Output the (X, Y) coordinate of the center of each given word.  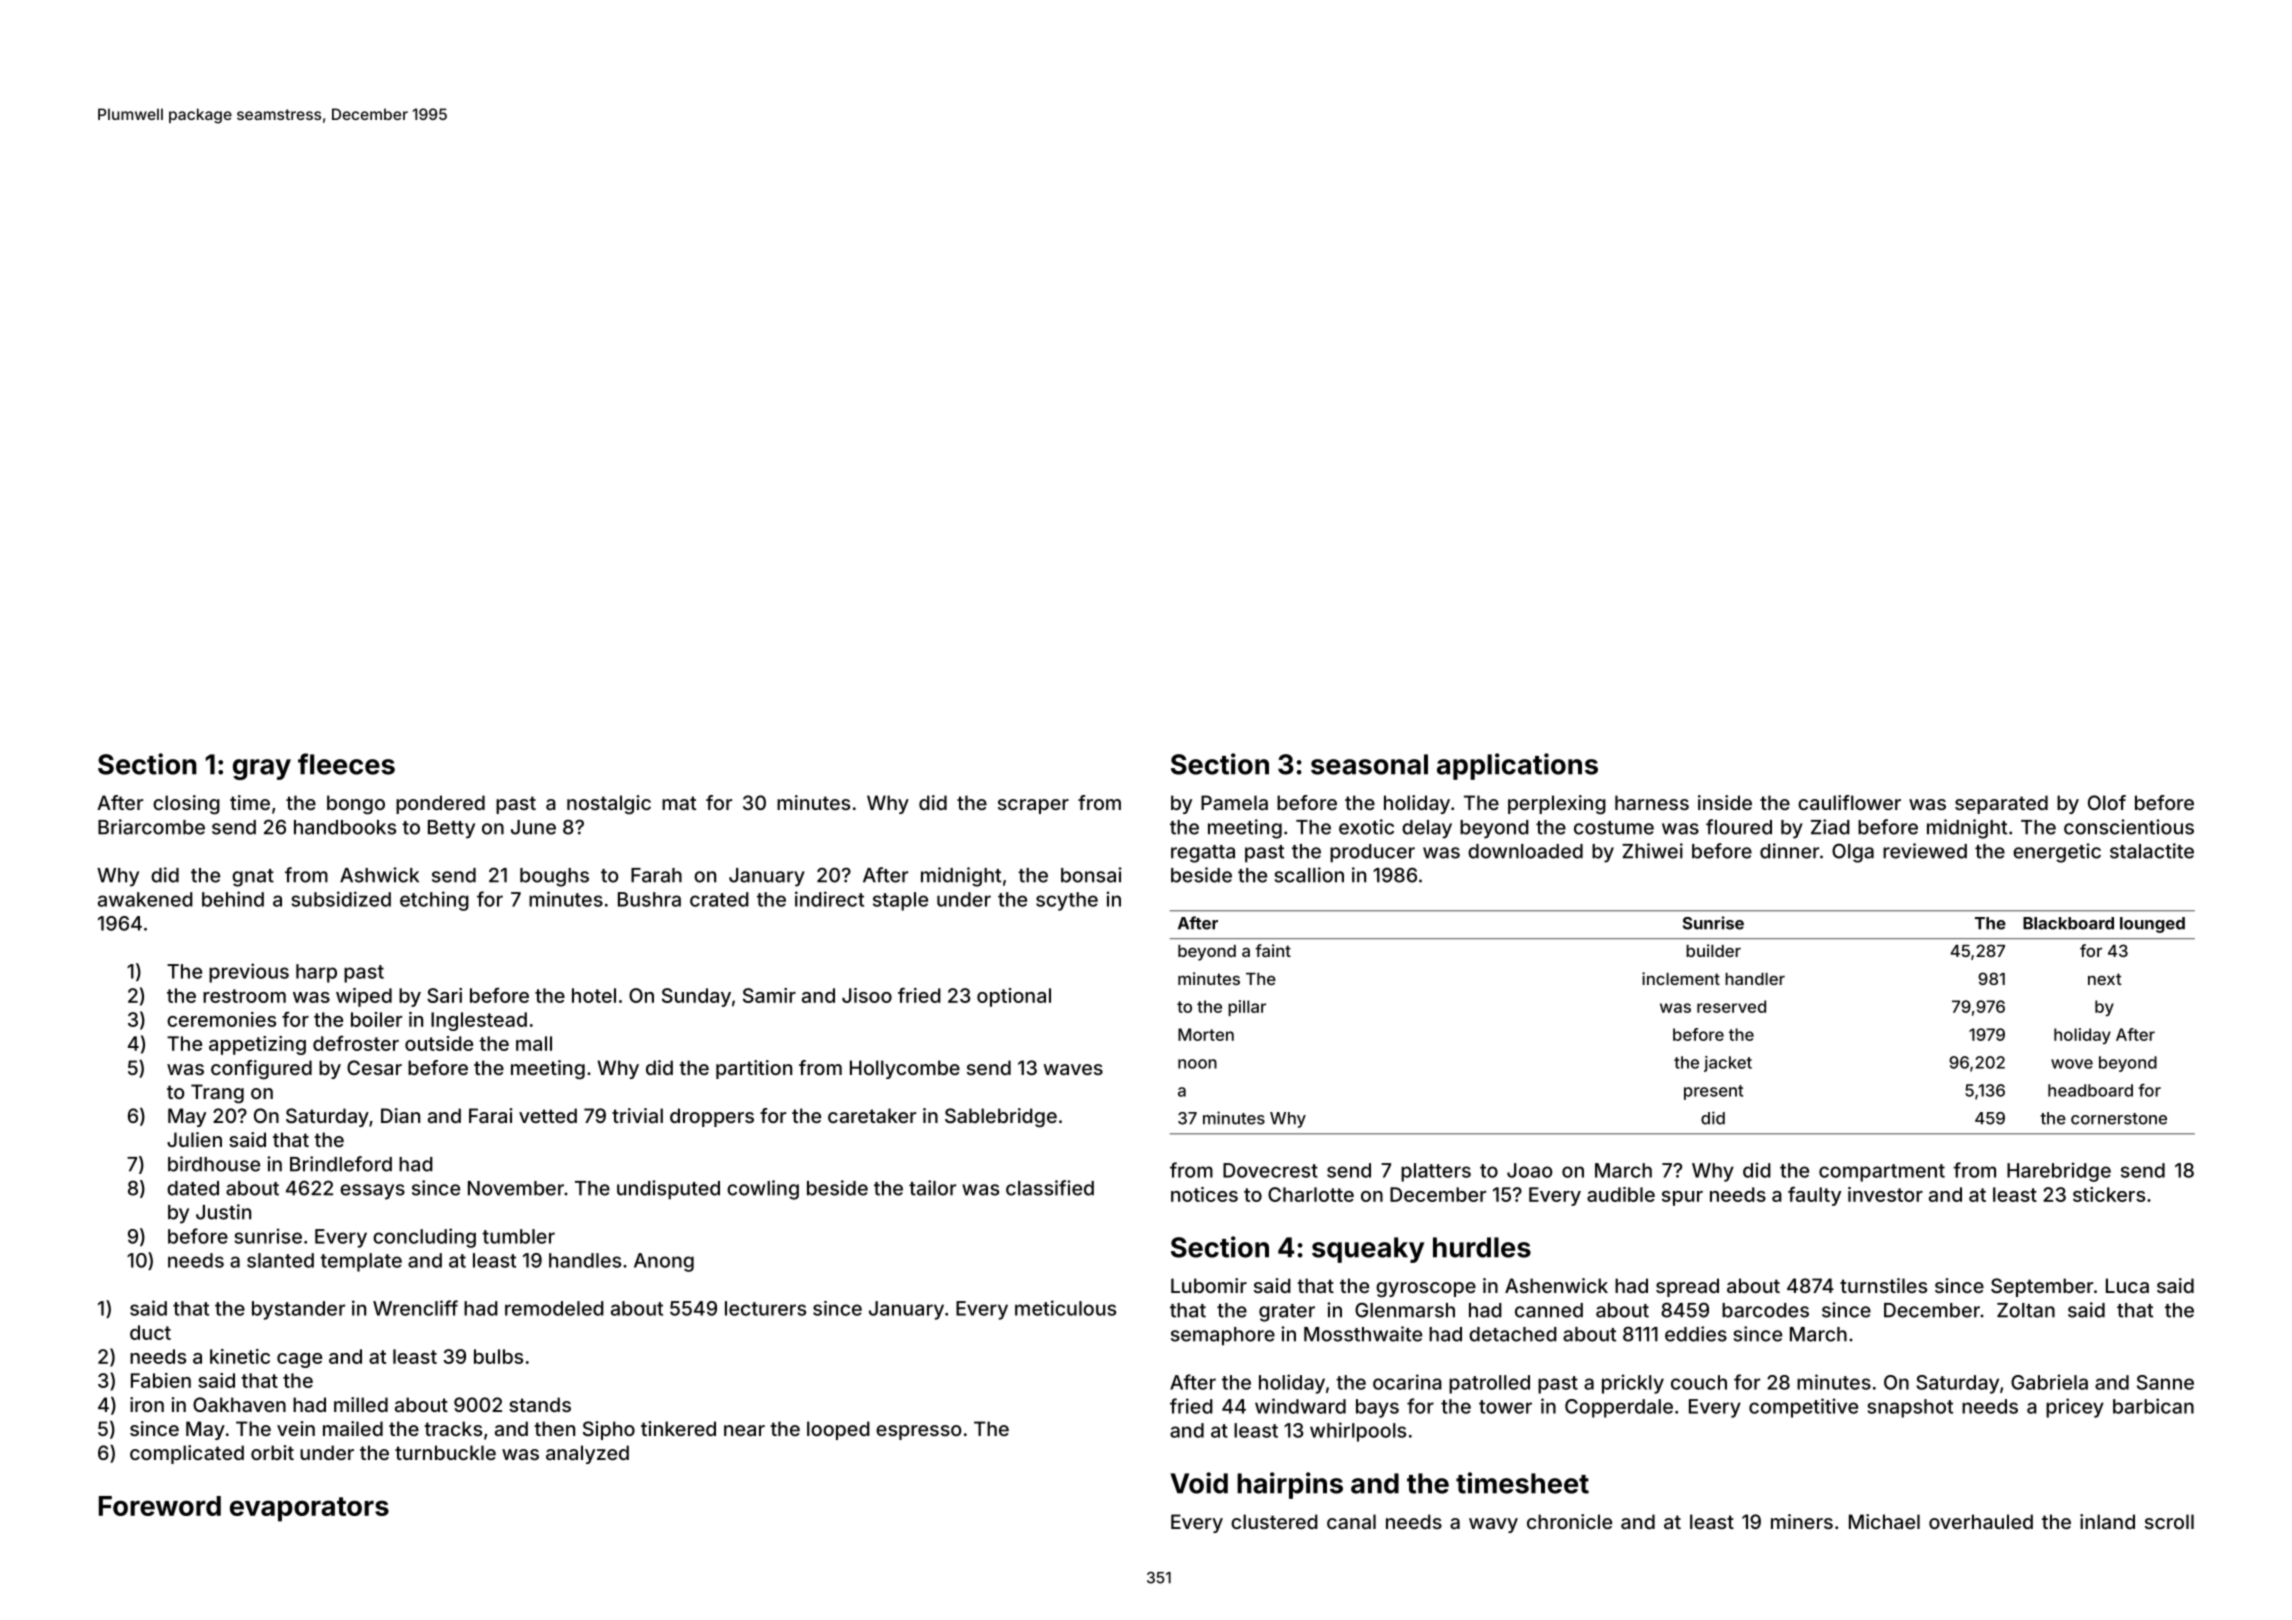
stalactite (2152, 851)
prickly (1633, 1384)
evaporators (309, 1509)
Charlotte (1311, 1194)
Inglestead (479, 1021)
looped (838, 1430)
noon (1197, 1064)
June (533, 827)
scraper (1033, 806)
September (2042, 1287)
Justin (223, 1212)
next (2105, 979)
